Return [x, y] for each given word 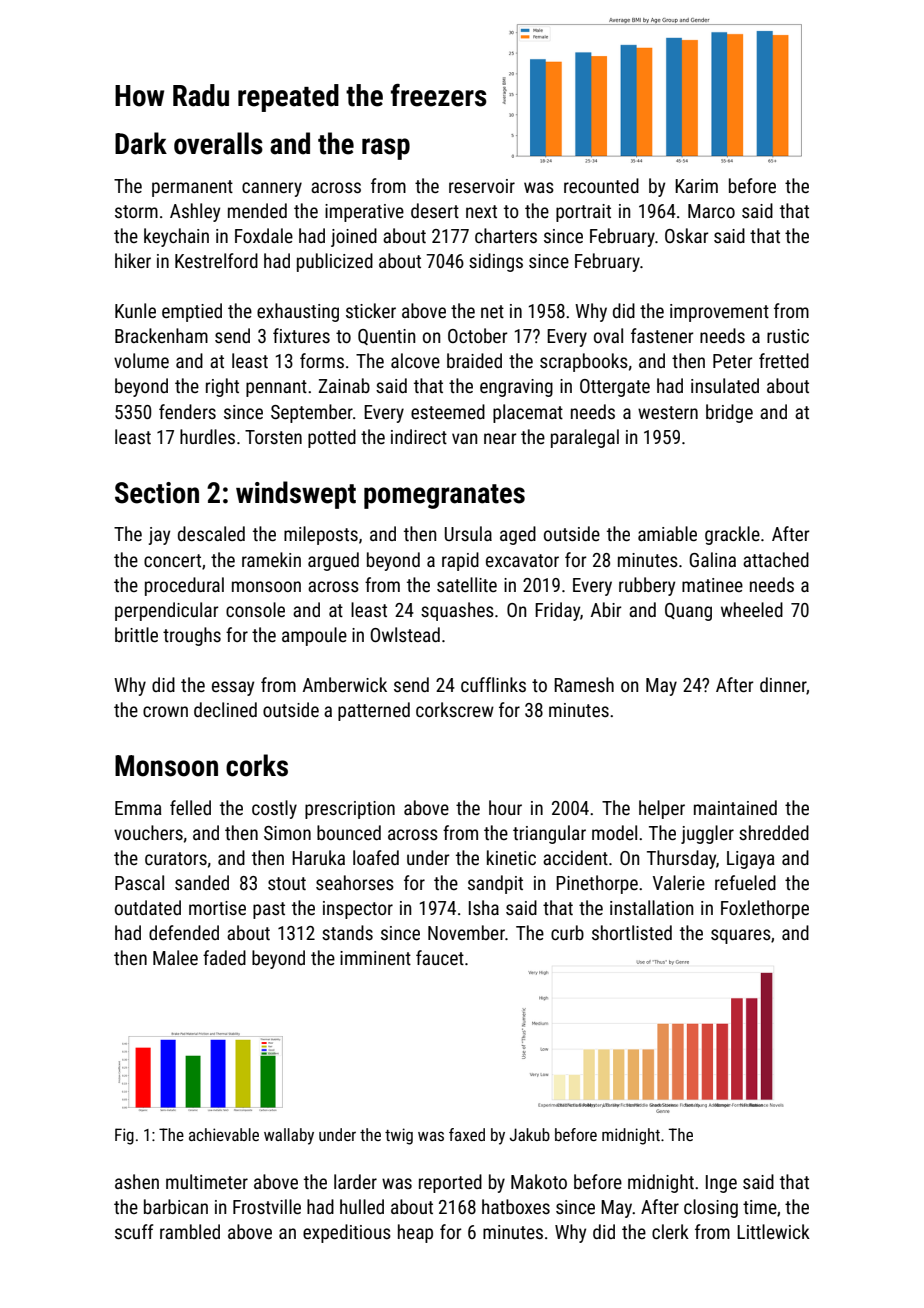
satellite [467, 584]
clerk [670, 1231]
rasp [386, 149]
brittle [136, 634]
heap [415, 1233]
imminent [375, 958]
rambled [190, 1231]
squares [741, 936]
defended [184, 932]
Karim [696, 186]
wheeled [752, 609]
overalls [218, 143]
